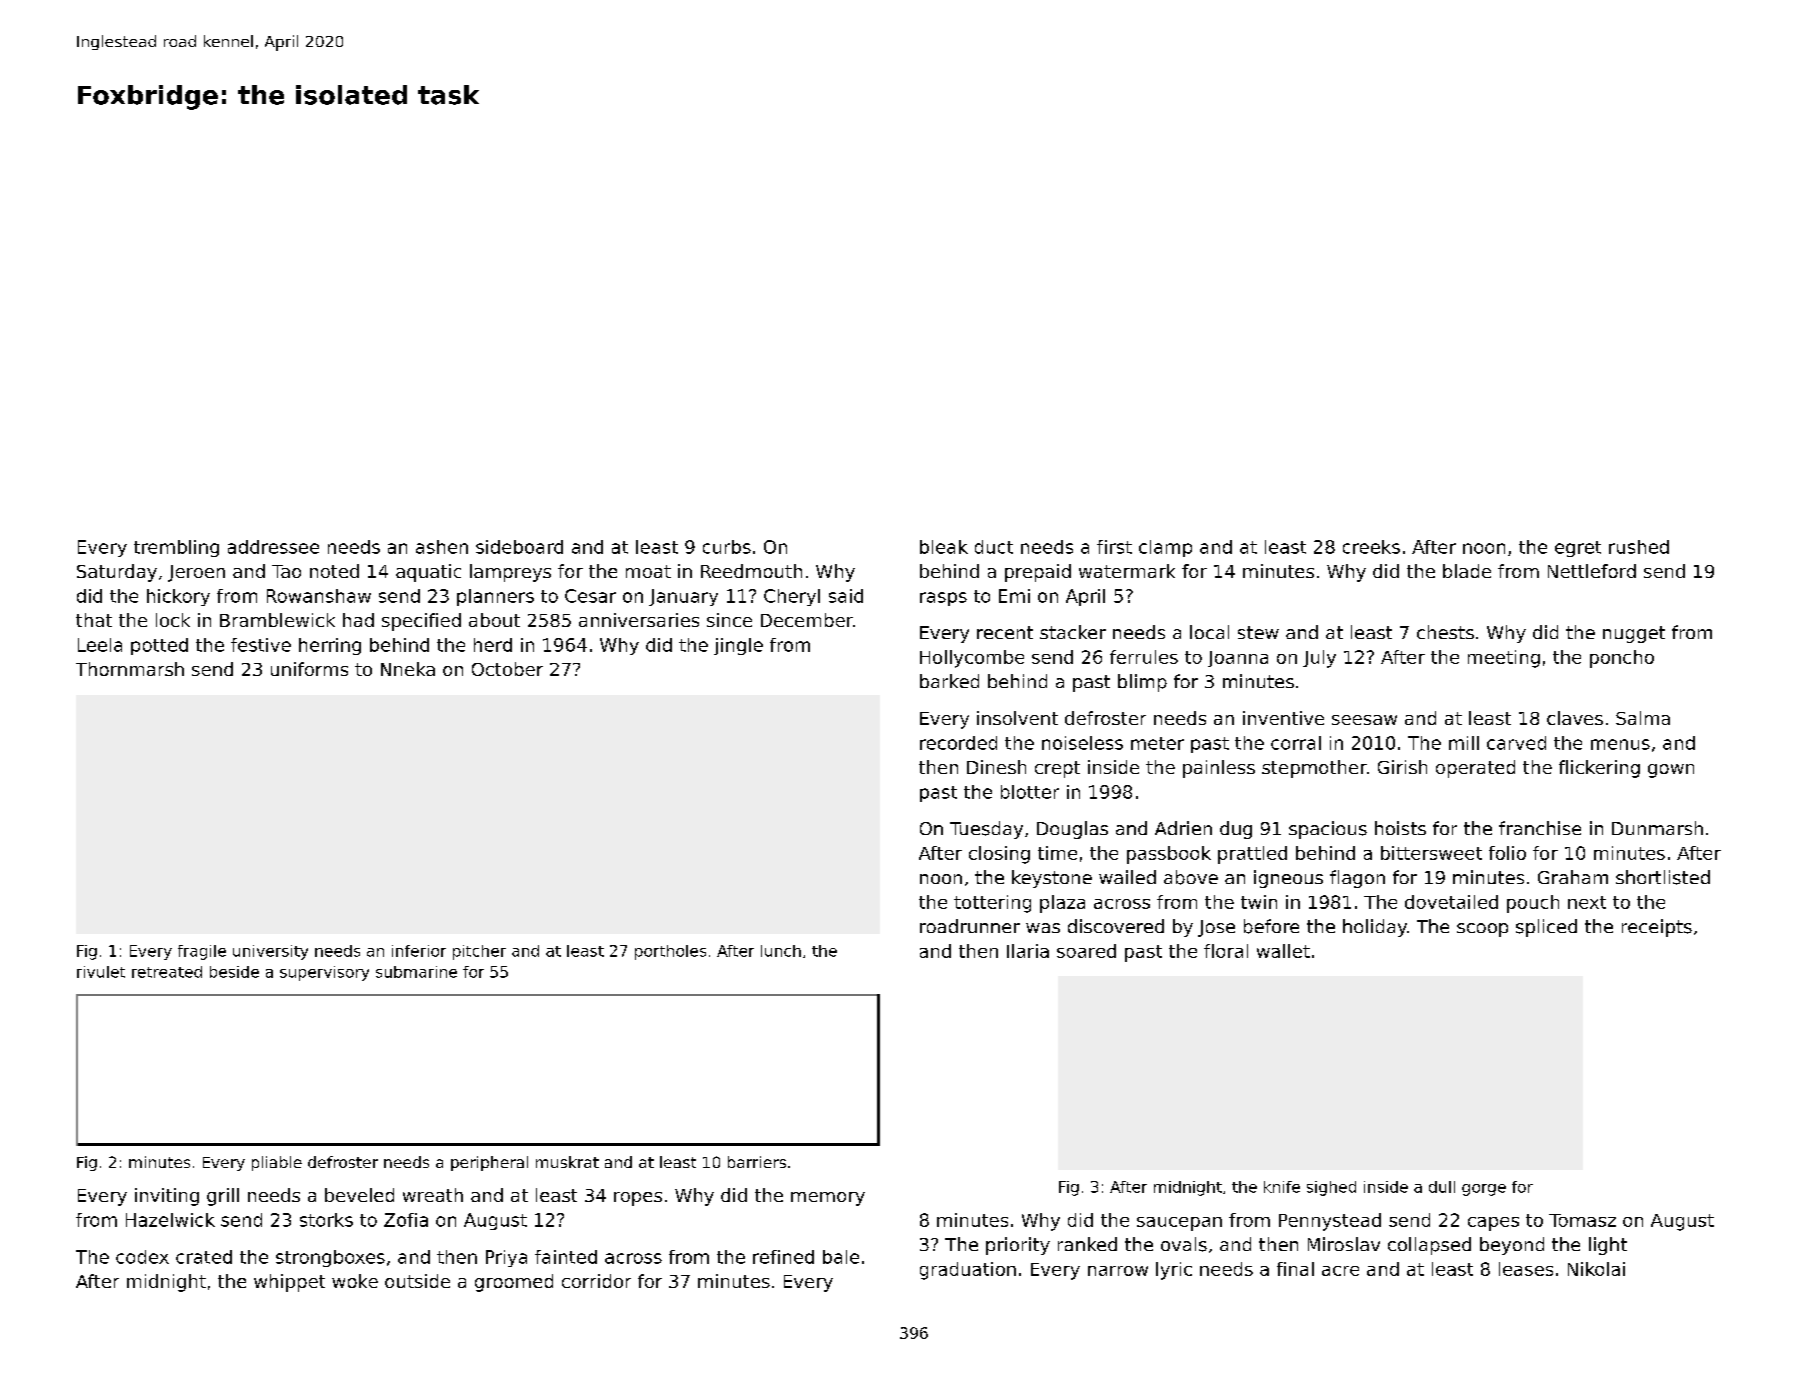  I want to click on rushed, so click(1639, 547).
